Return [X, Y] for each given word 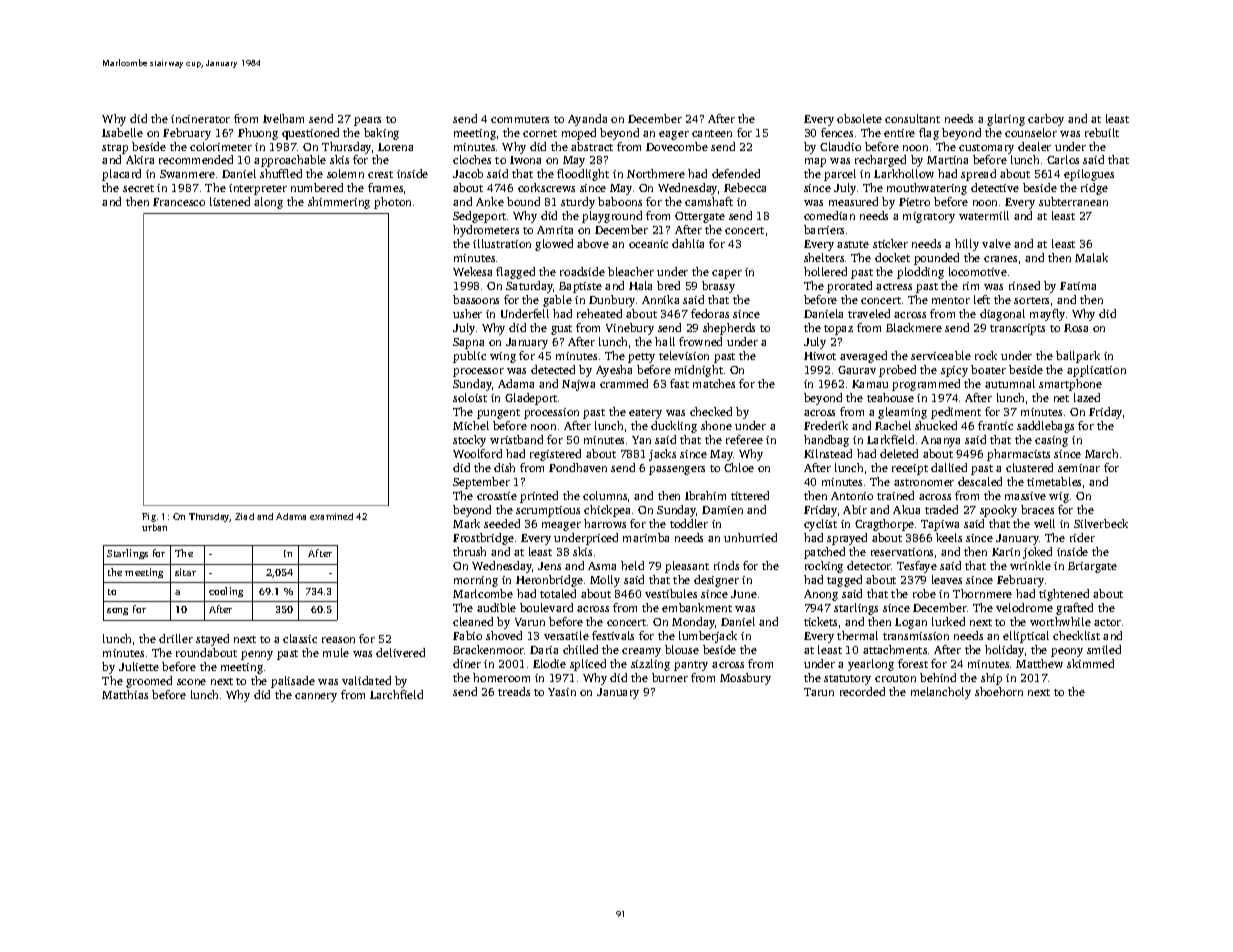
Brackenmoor [488, 649]
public [469, 357]
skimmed [1090, 663]
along [268, 203]
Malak [1091, 257]
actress [894, 286]
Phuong [258, 134]
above [593, 243]
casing [1051, 441]
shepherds [729, 329]
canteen [712, 133]
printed [539, 497]
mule [336, 652]
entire [899, 133]
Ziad [244, 516]
